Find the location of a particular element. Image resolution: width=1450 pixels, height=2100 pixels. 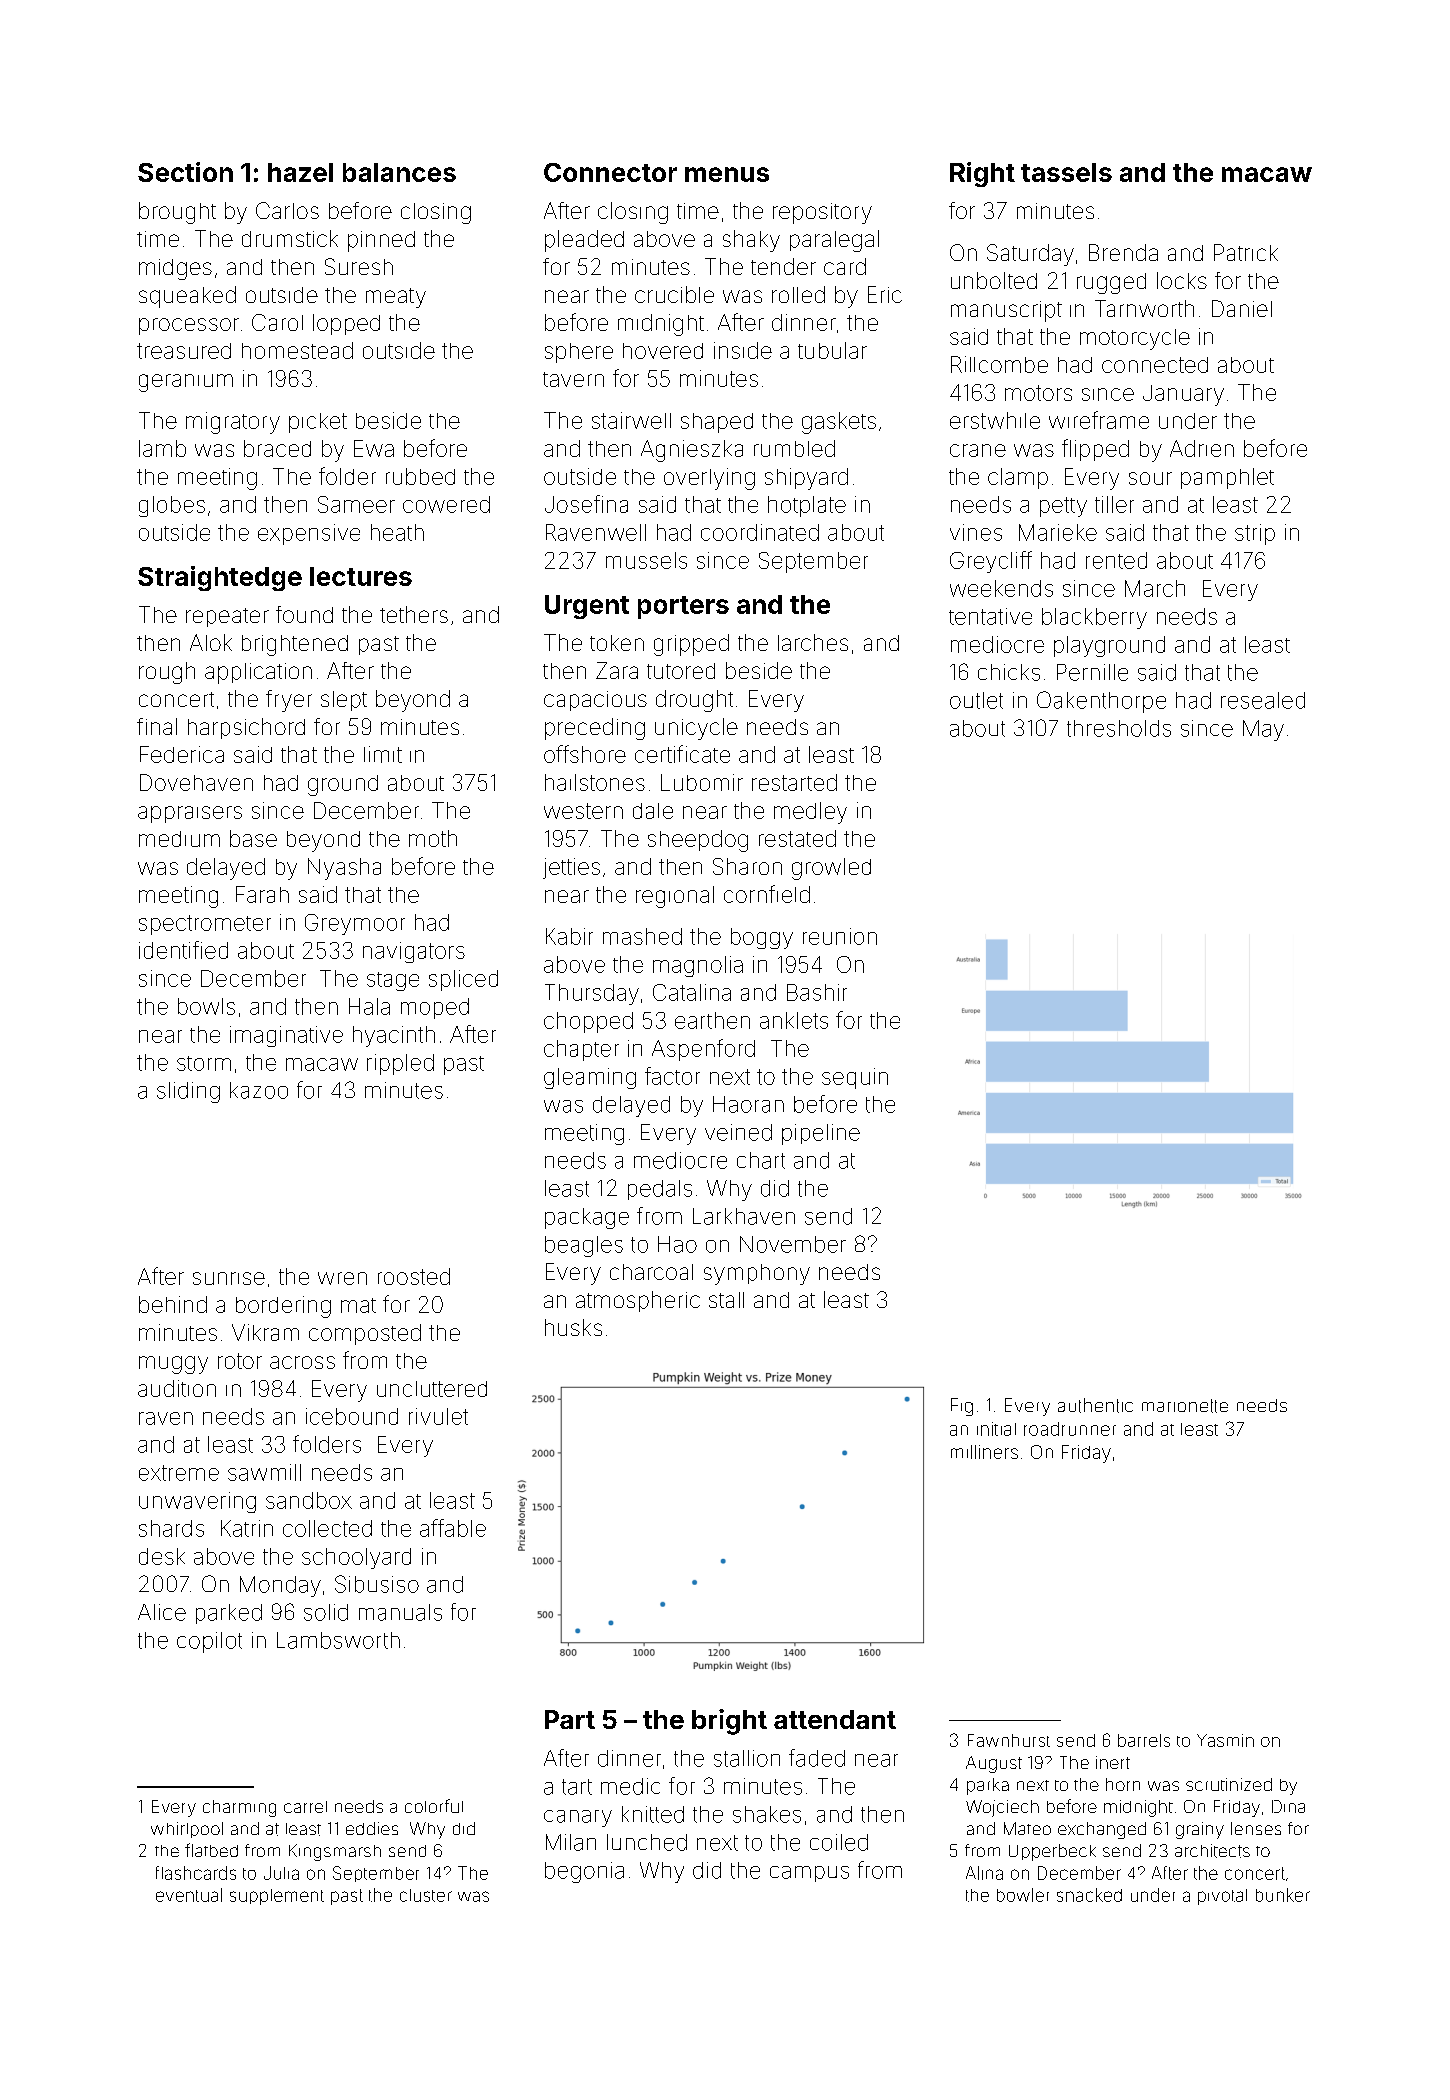

campus is located at coordinates (809, 1874).
